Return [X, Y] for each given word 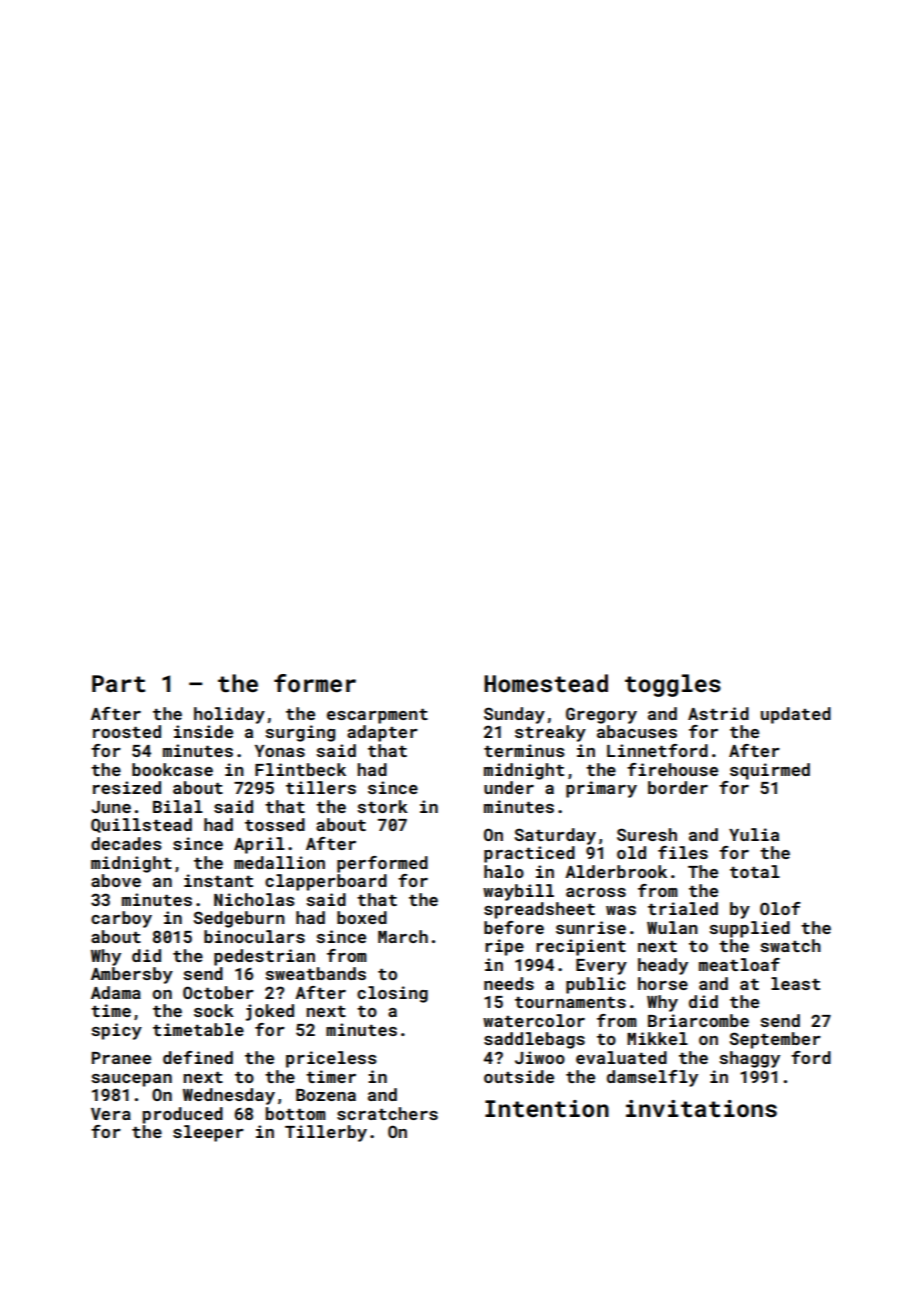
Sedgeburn [239, 919]
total [755, 871]
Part [118, 683]
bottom [296, 1113]
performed [382, 864]
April [259, 845]
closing [392, 994]
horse [663, 983]
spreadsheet [539, 910]
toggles [673, 685]
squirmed [770, 771]
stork [382, 806]
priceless [331, 1059]
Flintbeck [300, 769]
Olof [780, 908]
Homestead [546, 683]
